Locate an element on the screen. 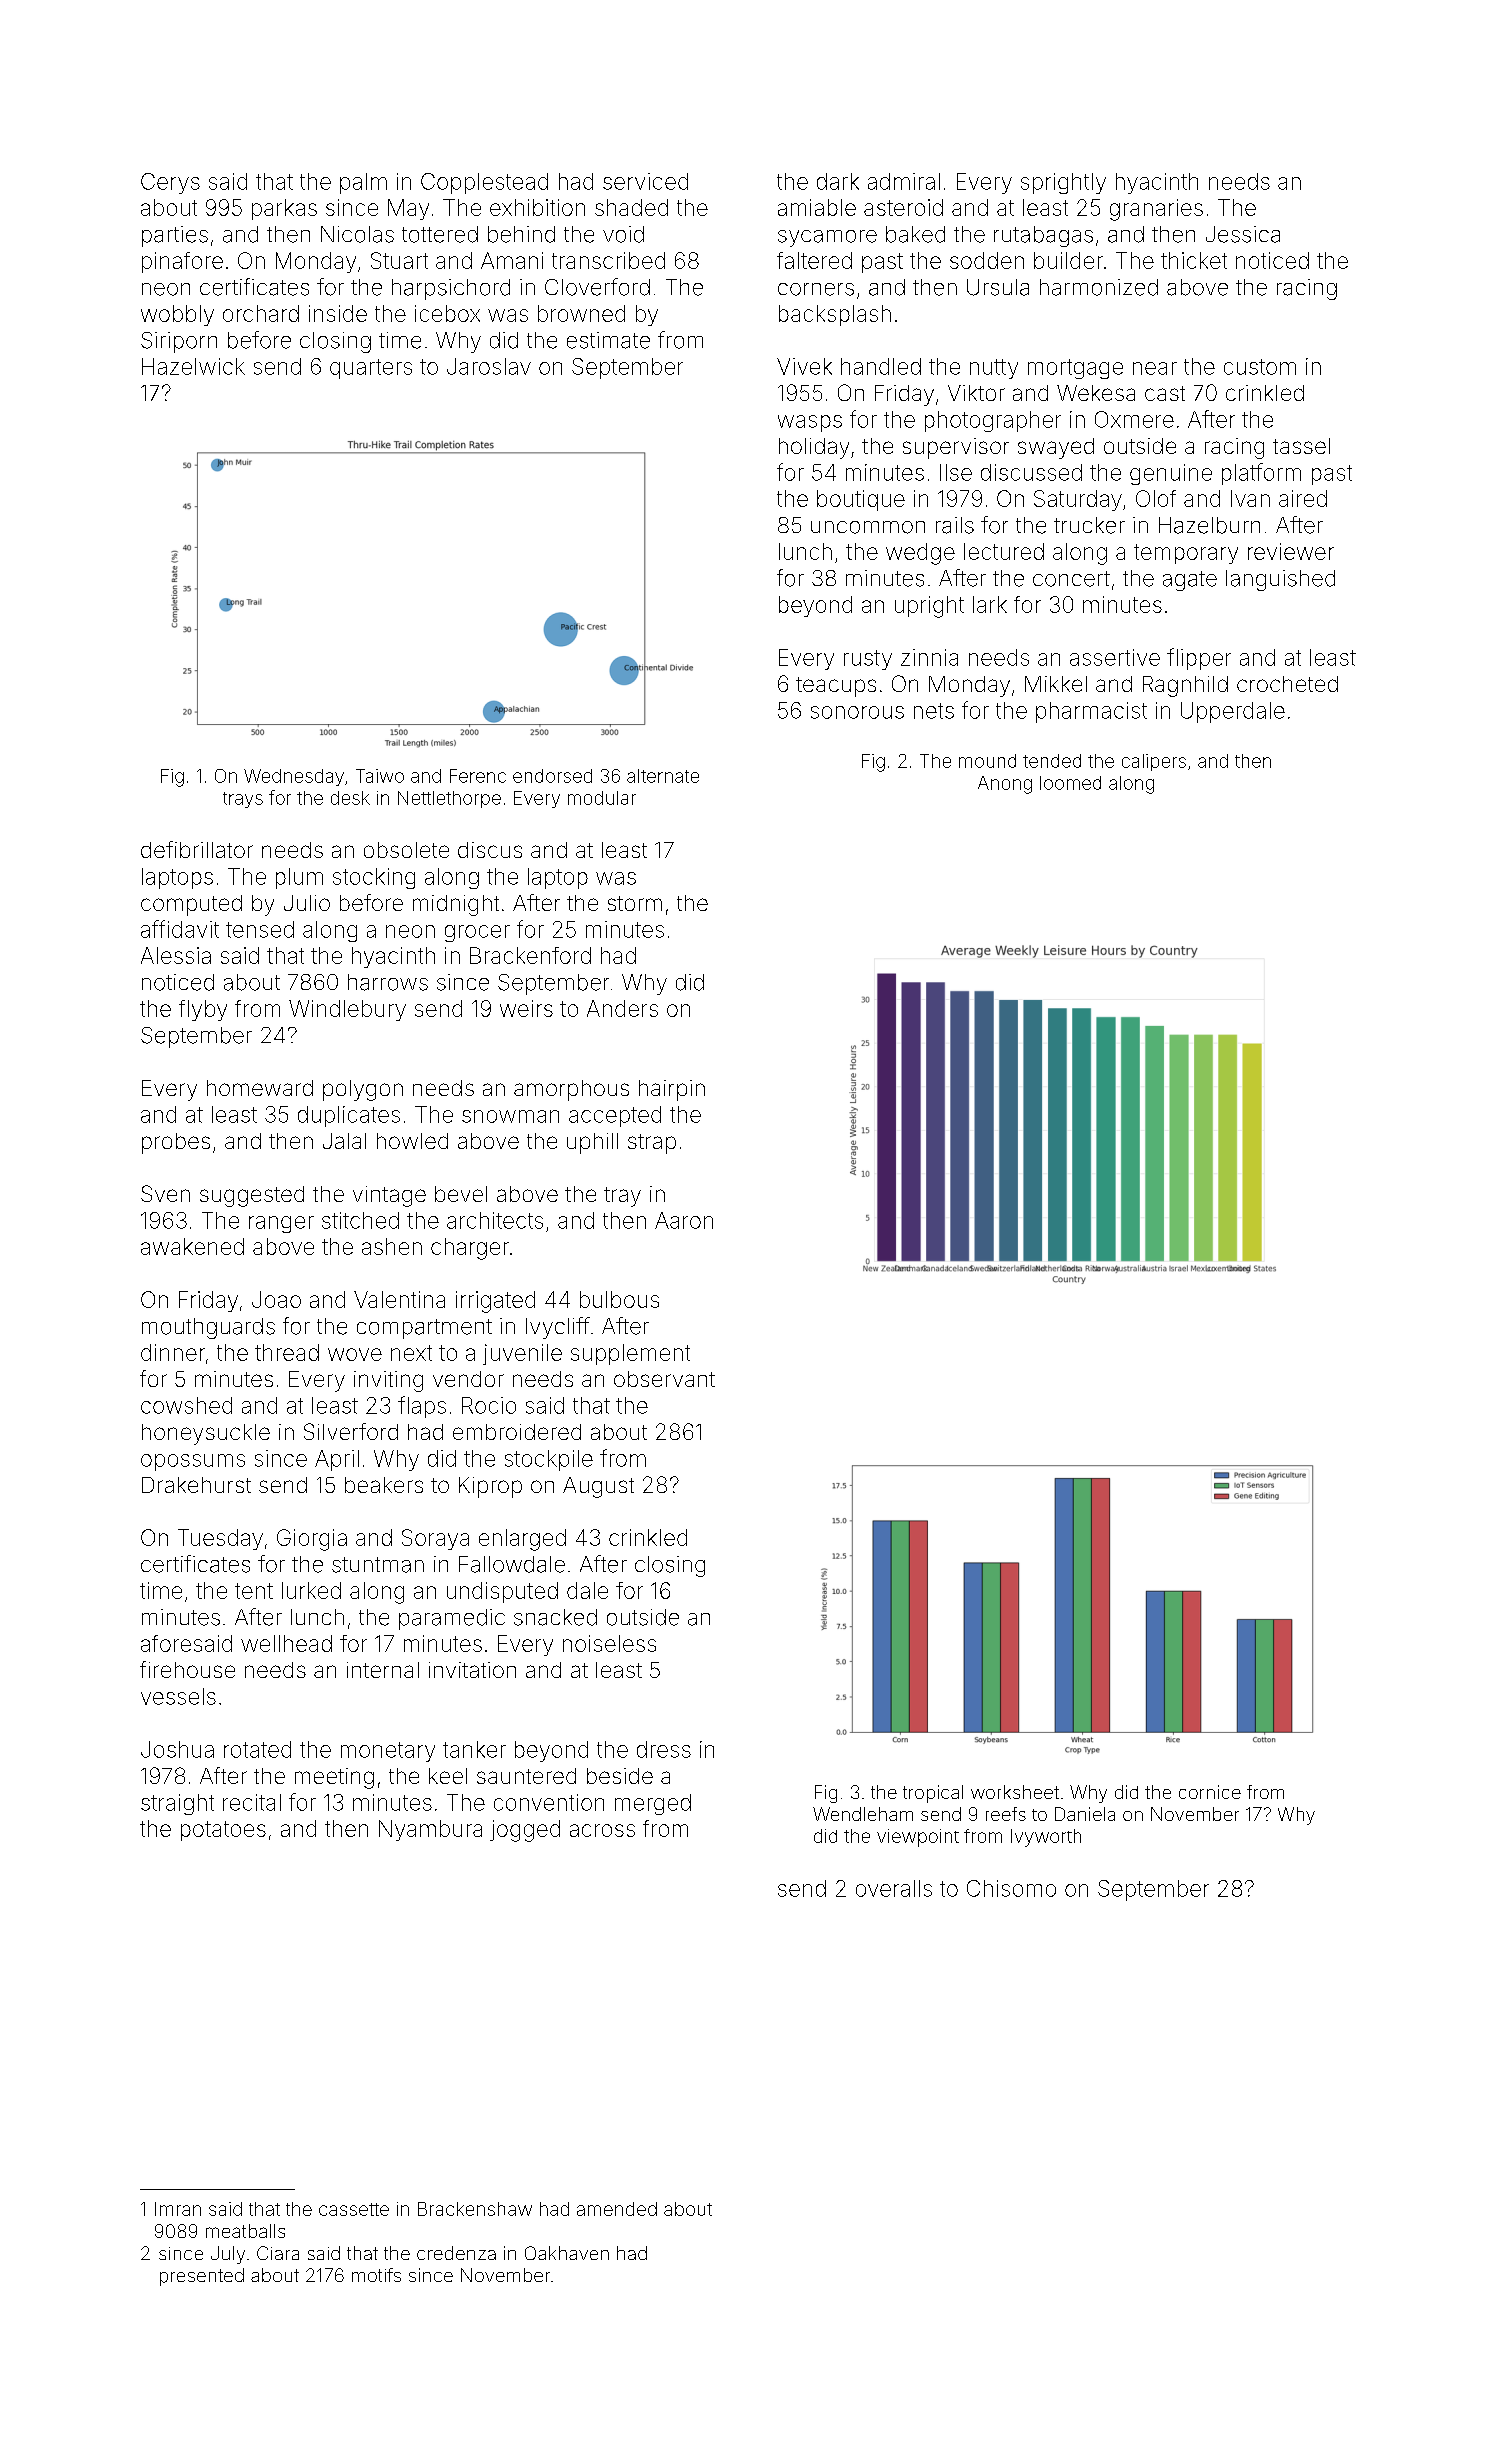 Image resolution: width=1496 pixels, height=2464 pixels. Vivek is located at coordinates (804, 366).
